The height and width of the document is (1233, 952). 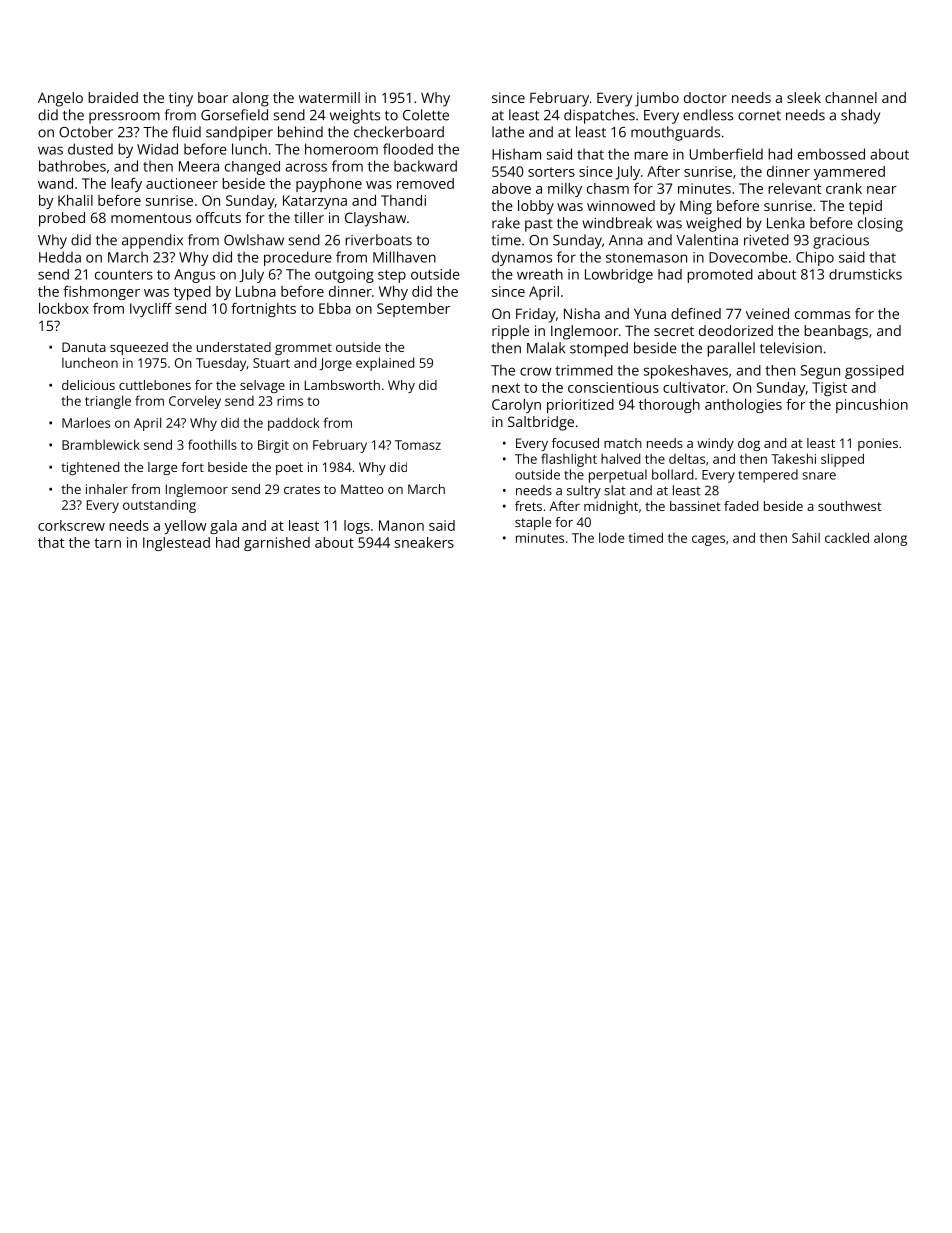 I want to click on television, so click(x=791, y=348).
